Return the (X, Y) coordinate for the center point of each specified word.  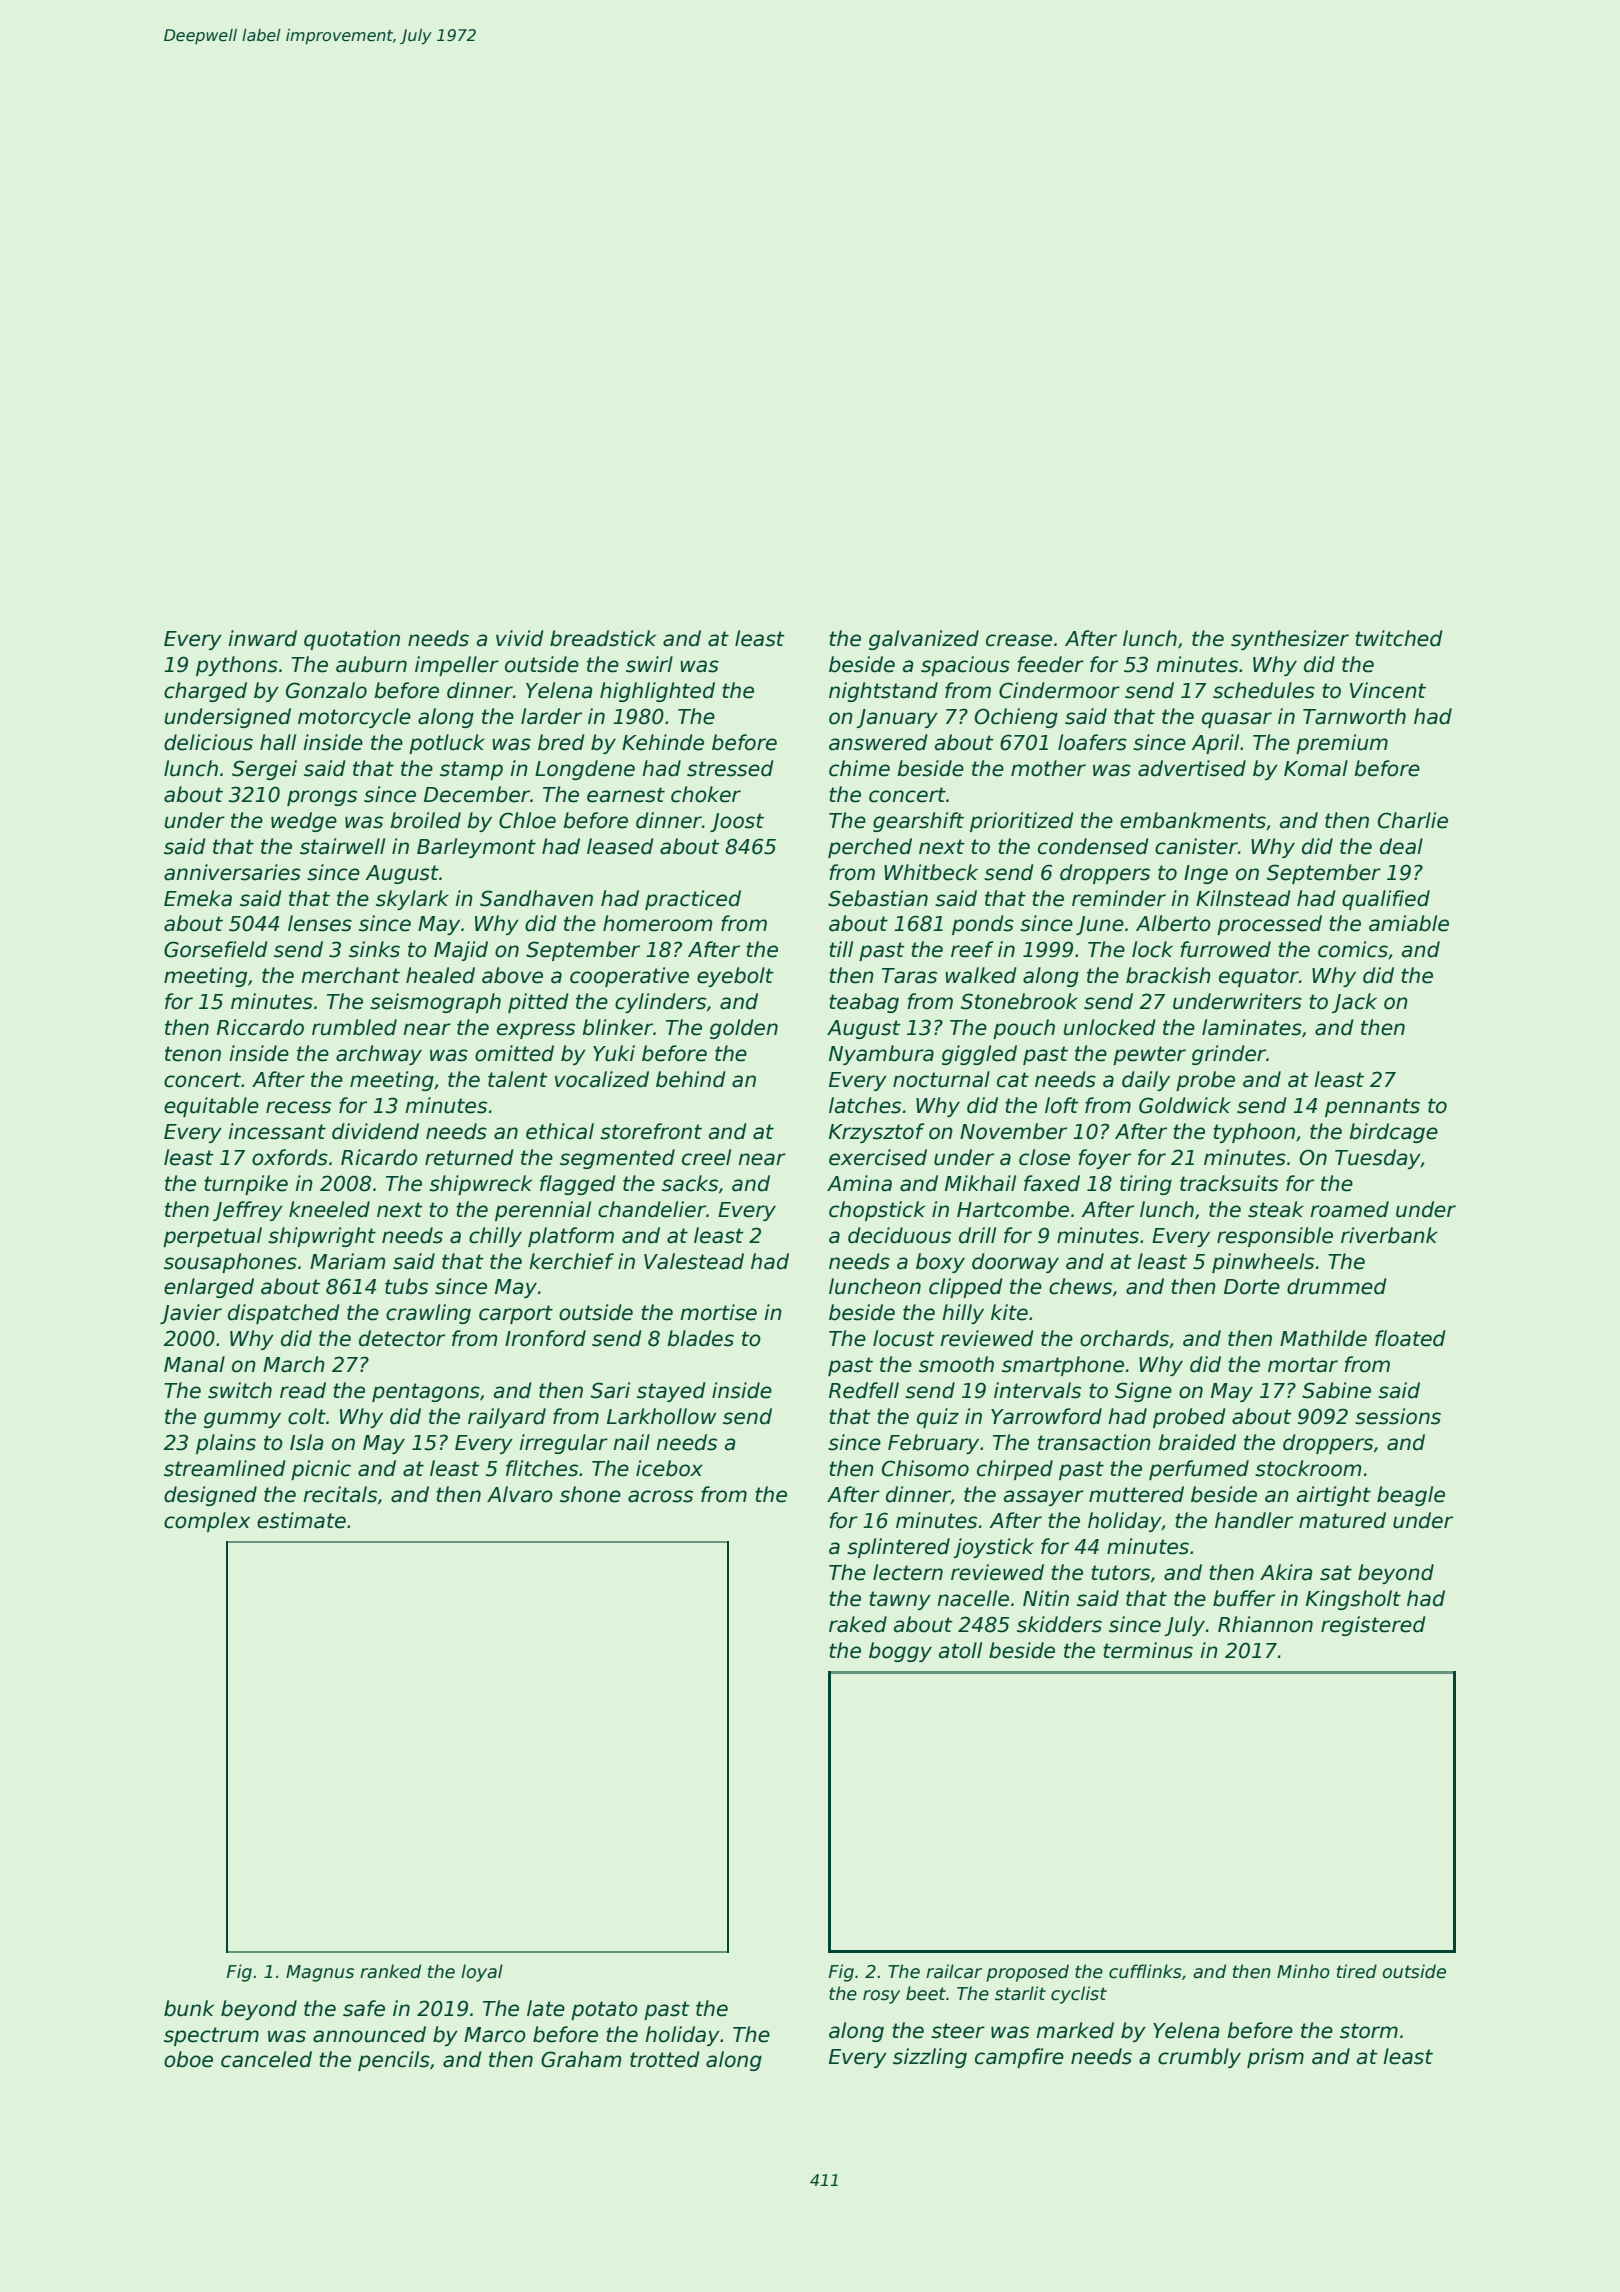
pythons (237, 666)
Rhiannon (1265, 1624)
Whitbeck (931, 872)
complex (207, 1522)
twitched (1399, 638)
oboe (188, 2059)
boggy (900, 1652)
